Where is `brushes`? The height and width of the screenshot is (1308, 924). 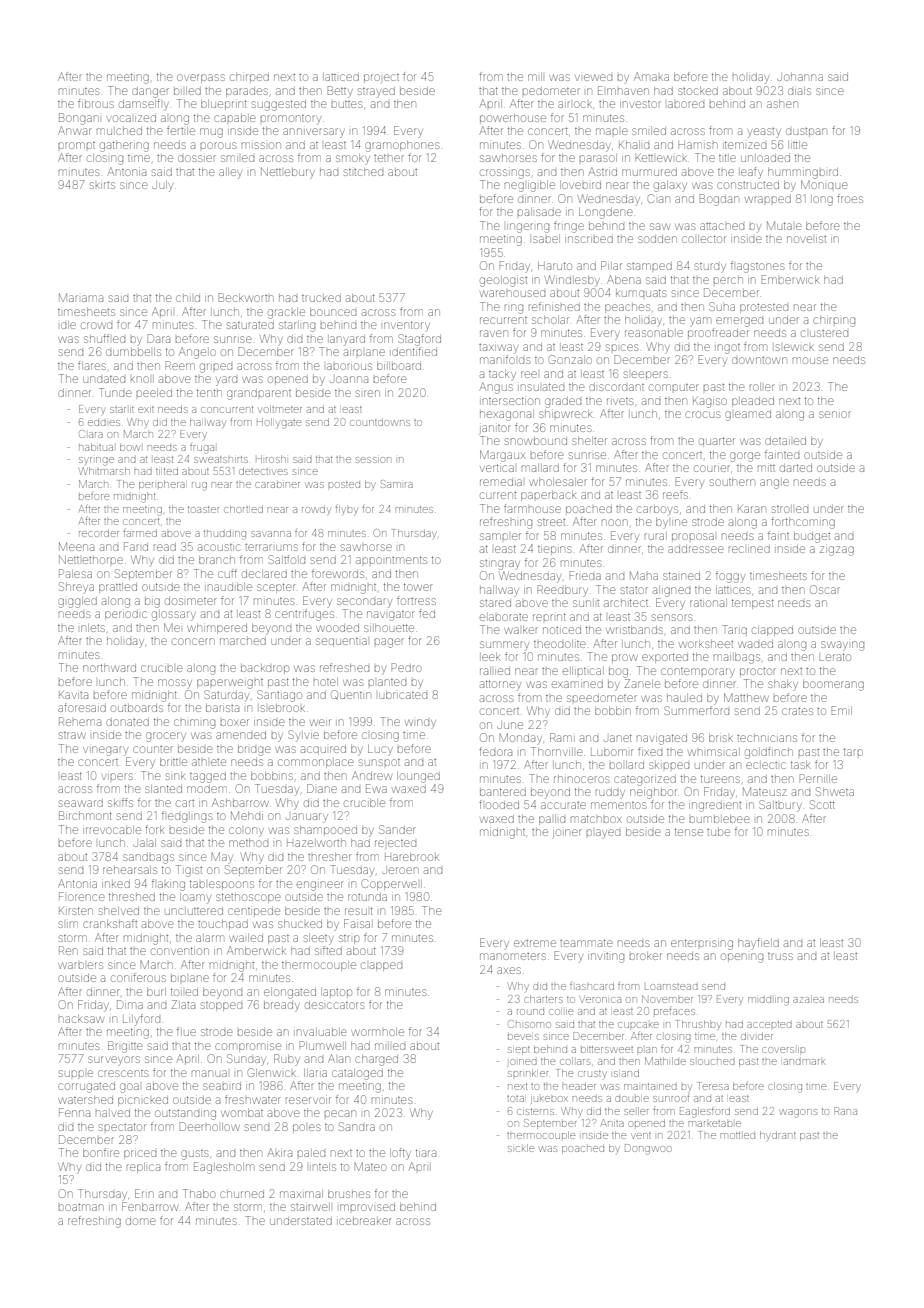
brushes is located at coordinates (349, 1194).
